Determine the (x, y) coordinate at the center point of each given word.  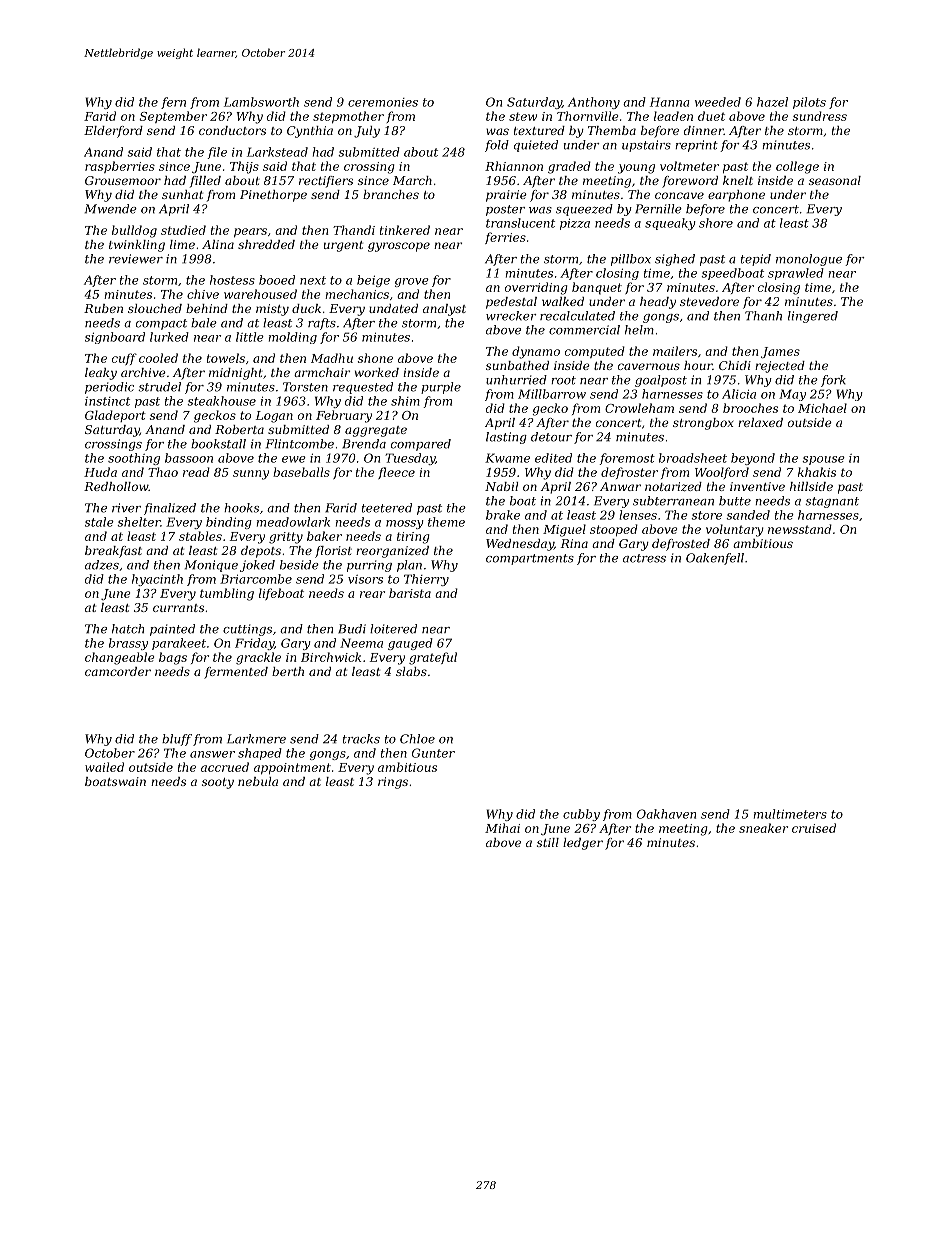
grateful (433, 658)
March (412, 180)
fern (173, 103)
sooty (218, 783)
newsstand (800, 529)
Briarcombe (256, 579)
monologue (809, 260)
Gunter (433, 753)
